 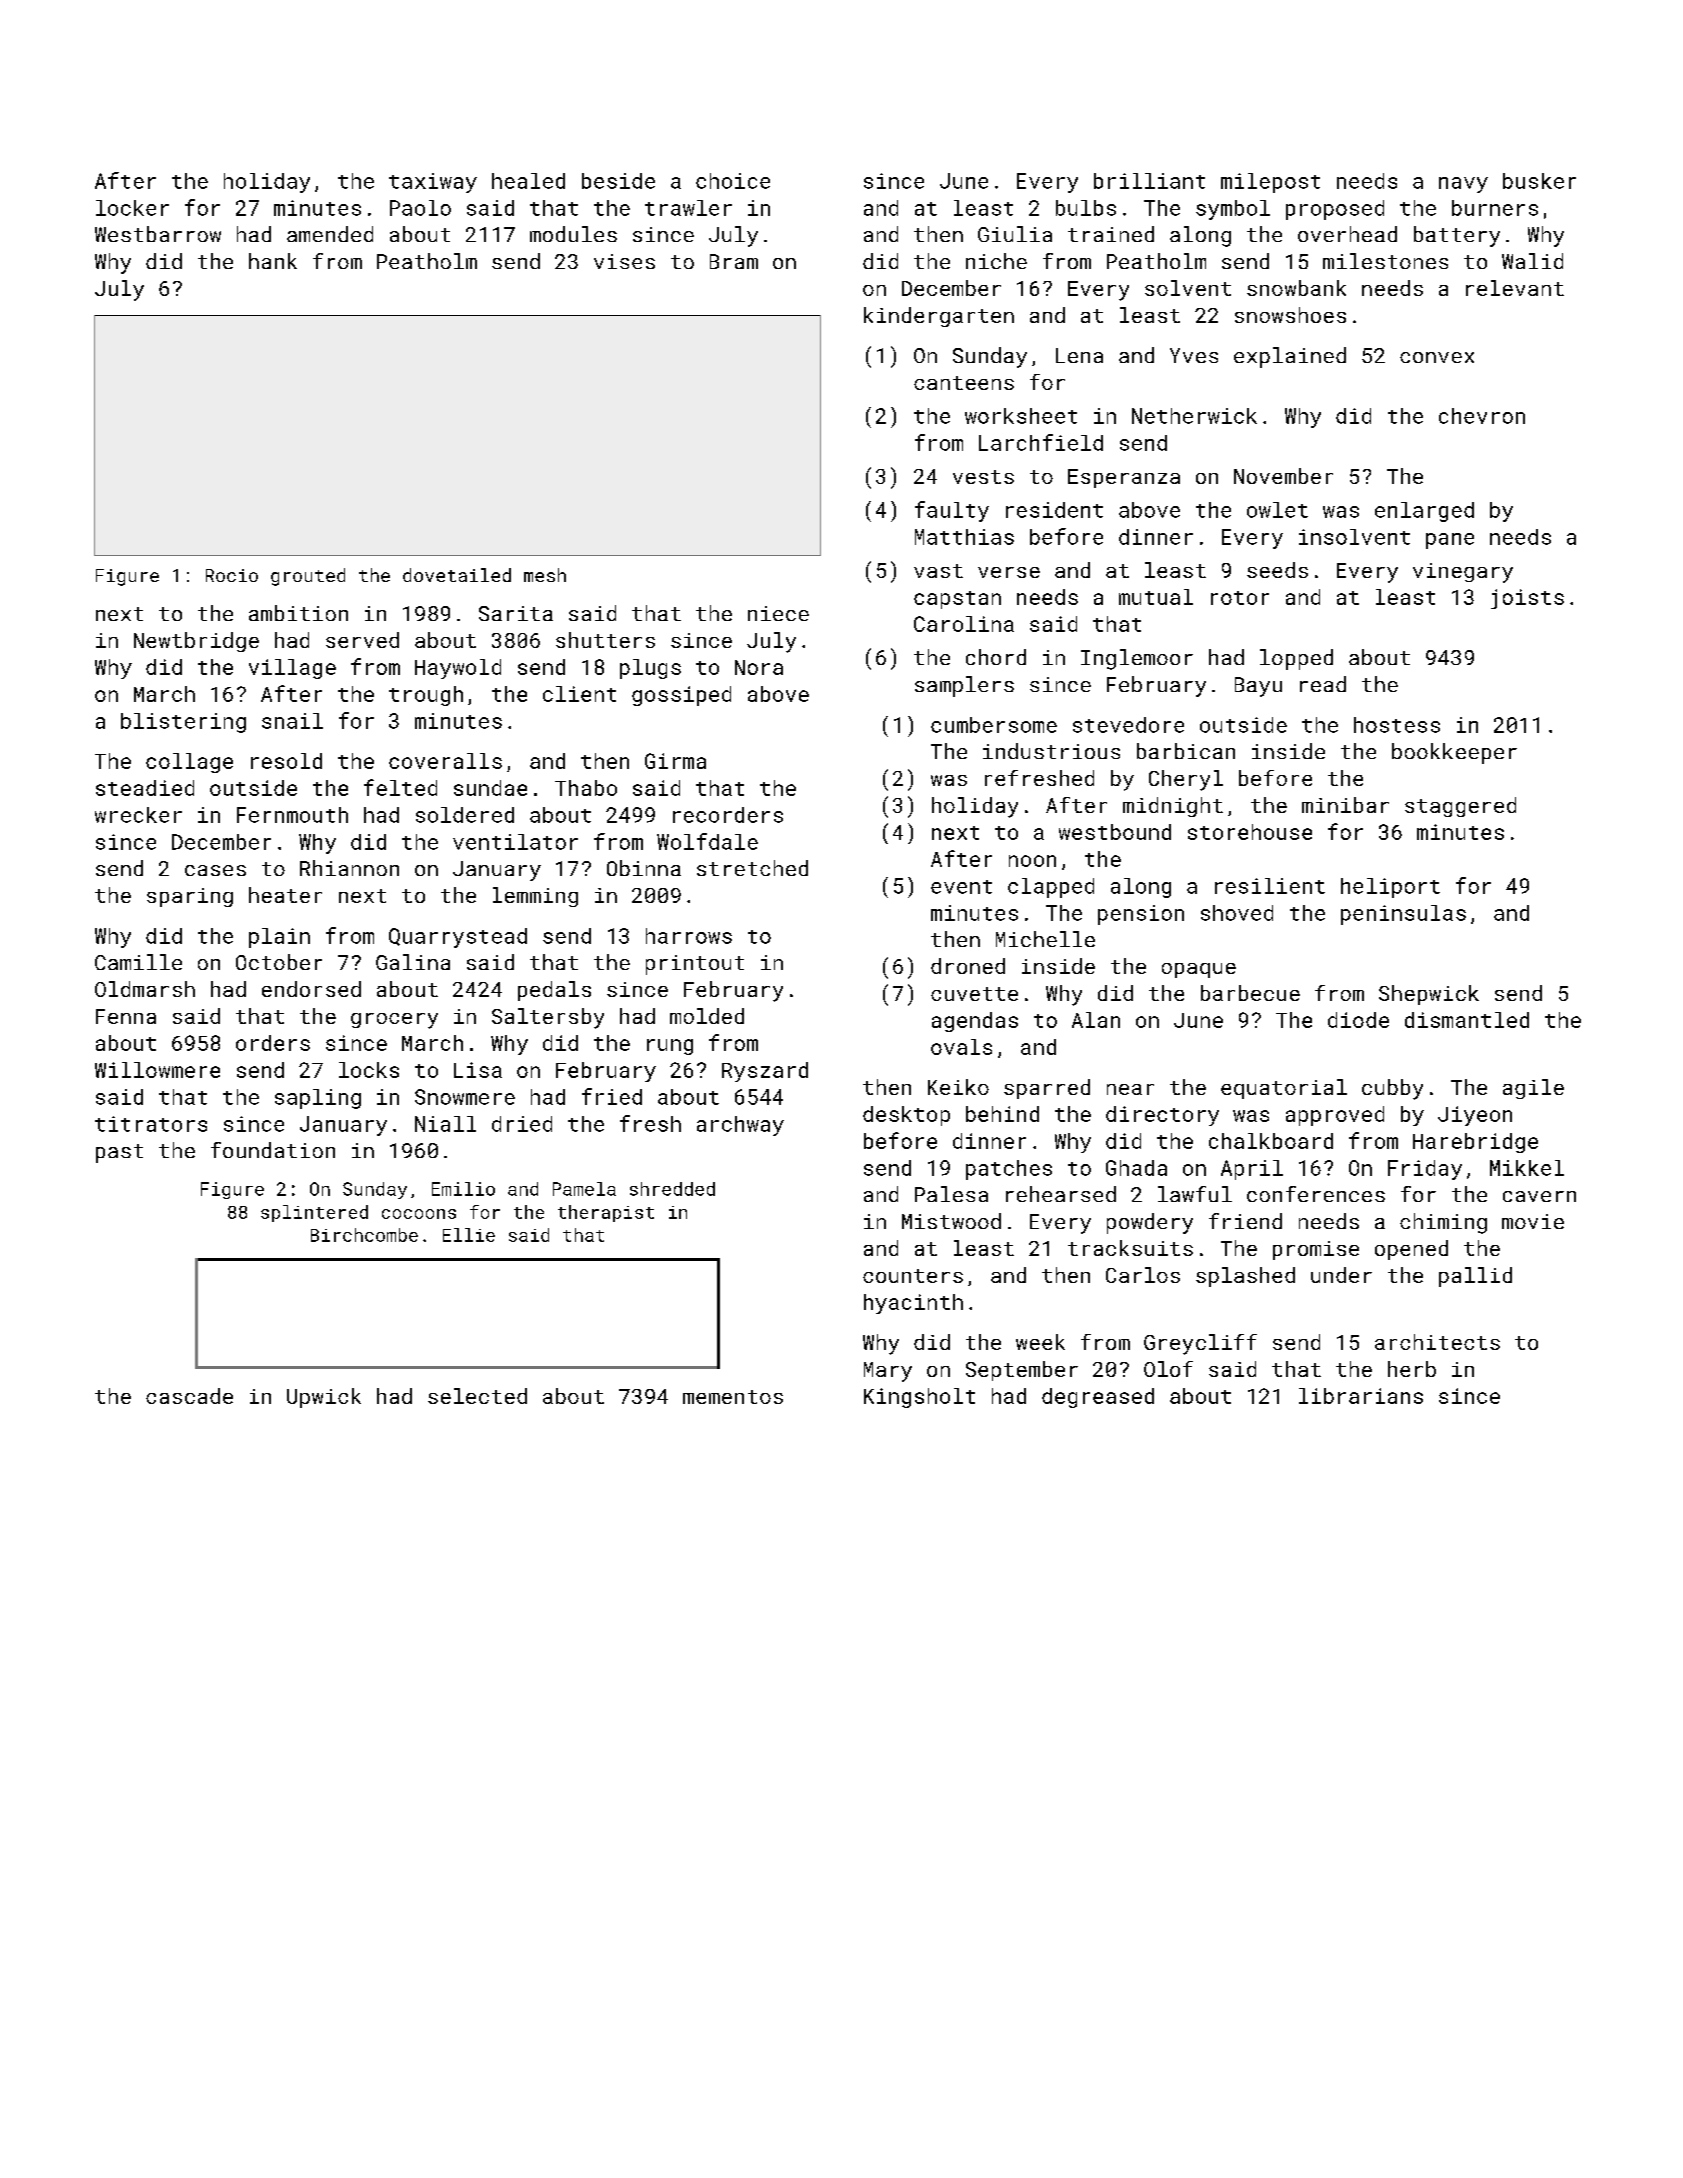 I want to click on cuvette, so click(x=974, y=994).
